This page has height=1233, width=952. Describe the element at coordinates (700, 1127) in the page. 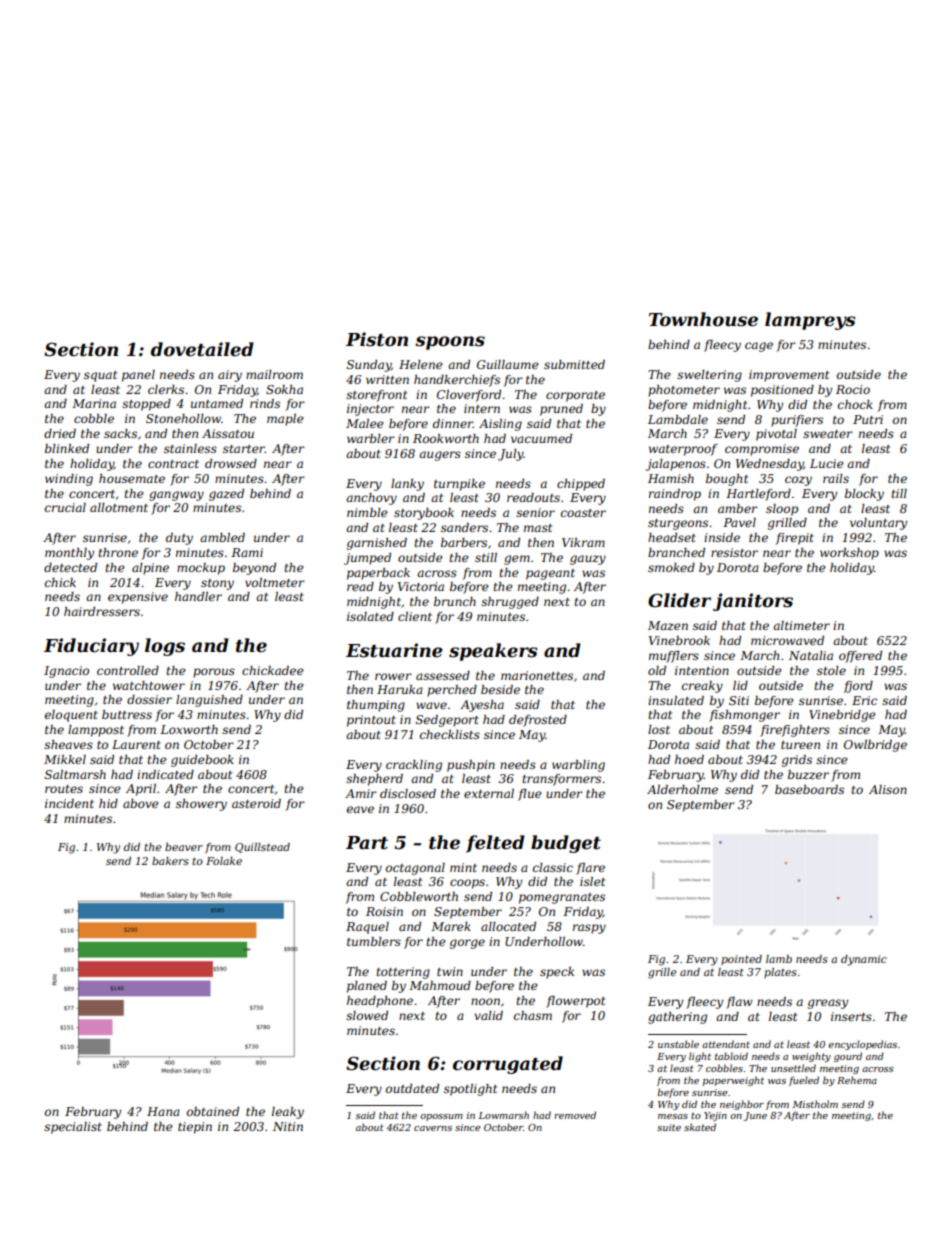

I see `skated` at that location.
